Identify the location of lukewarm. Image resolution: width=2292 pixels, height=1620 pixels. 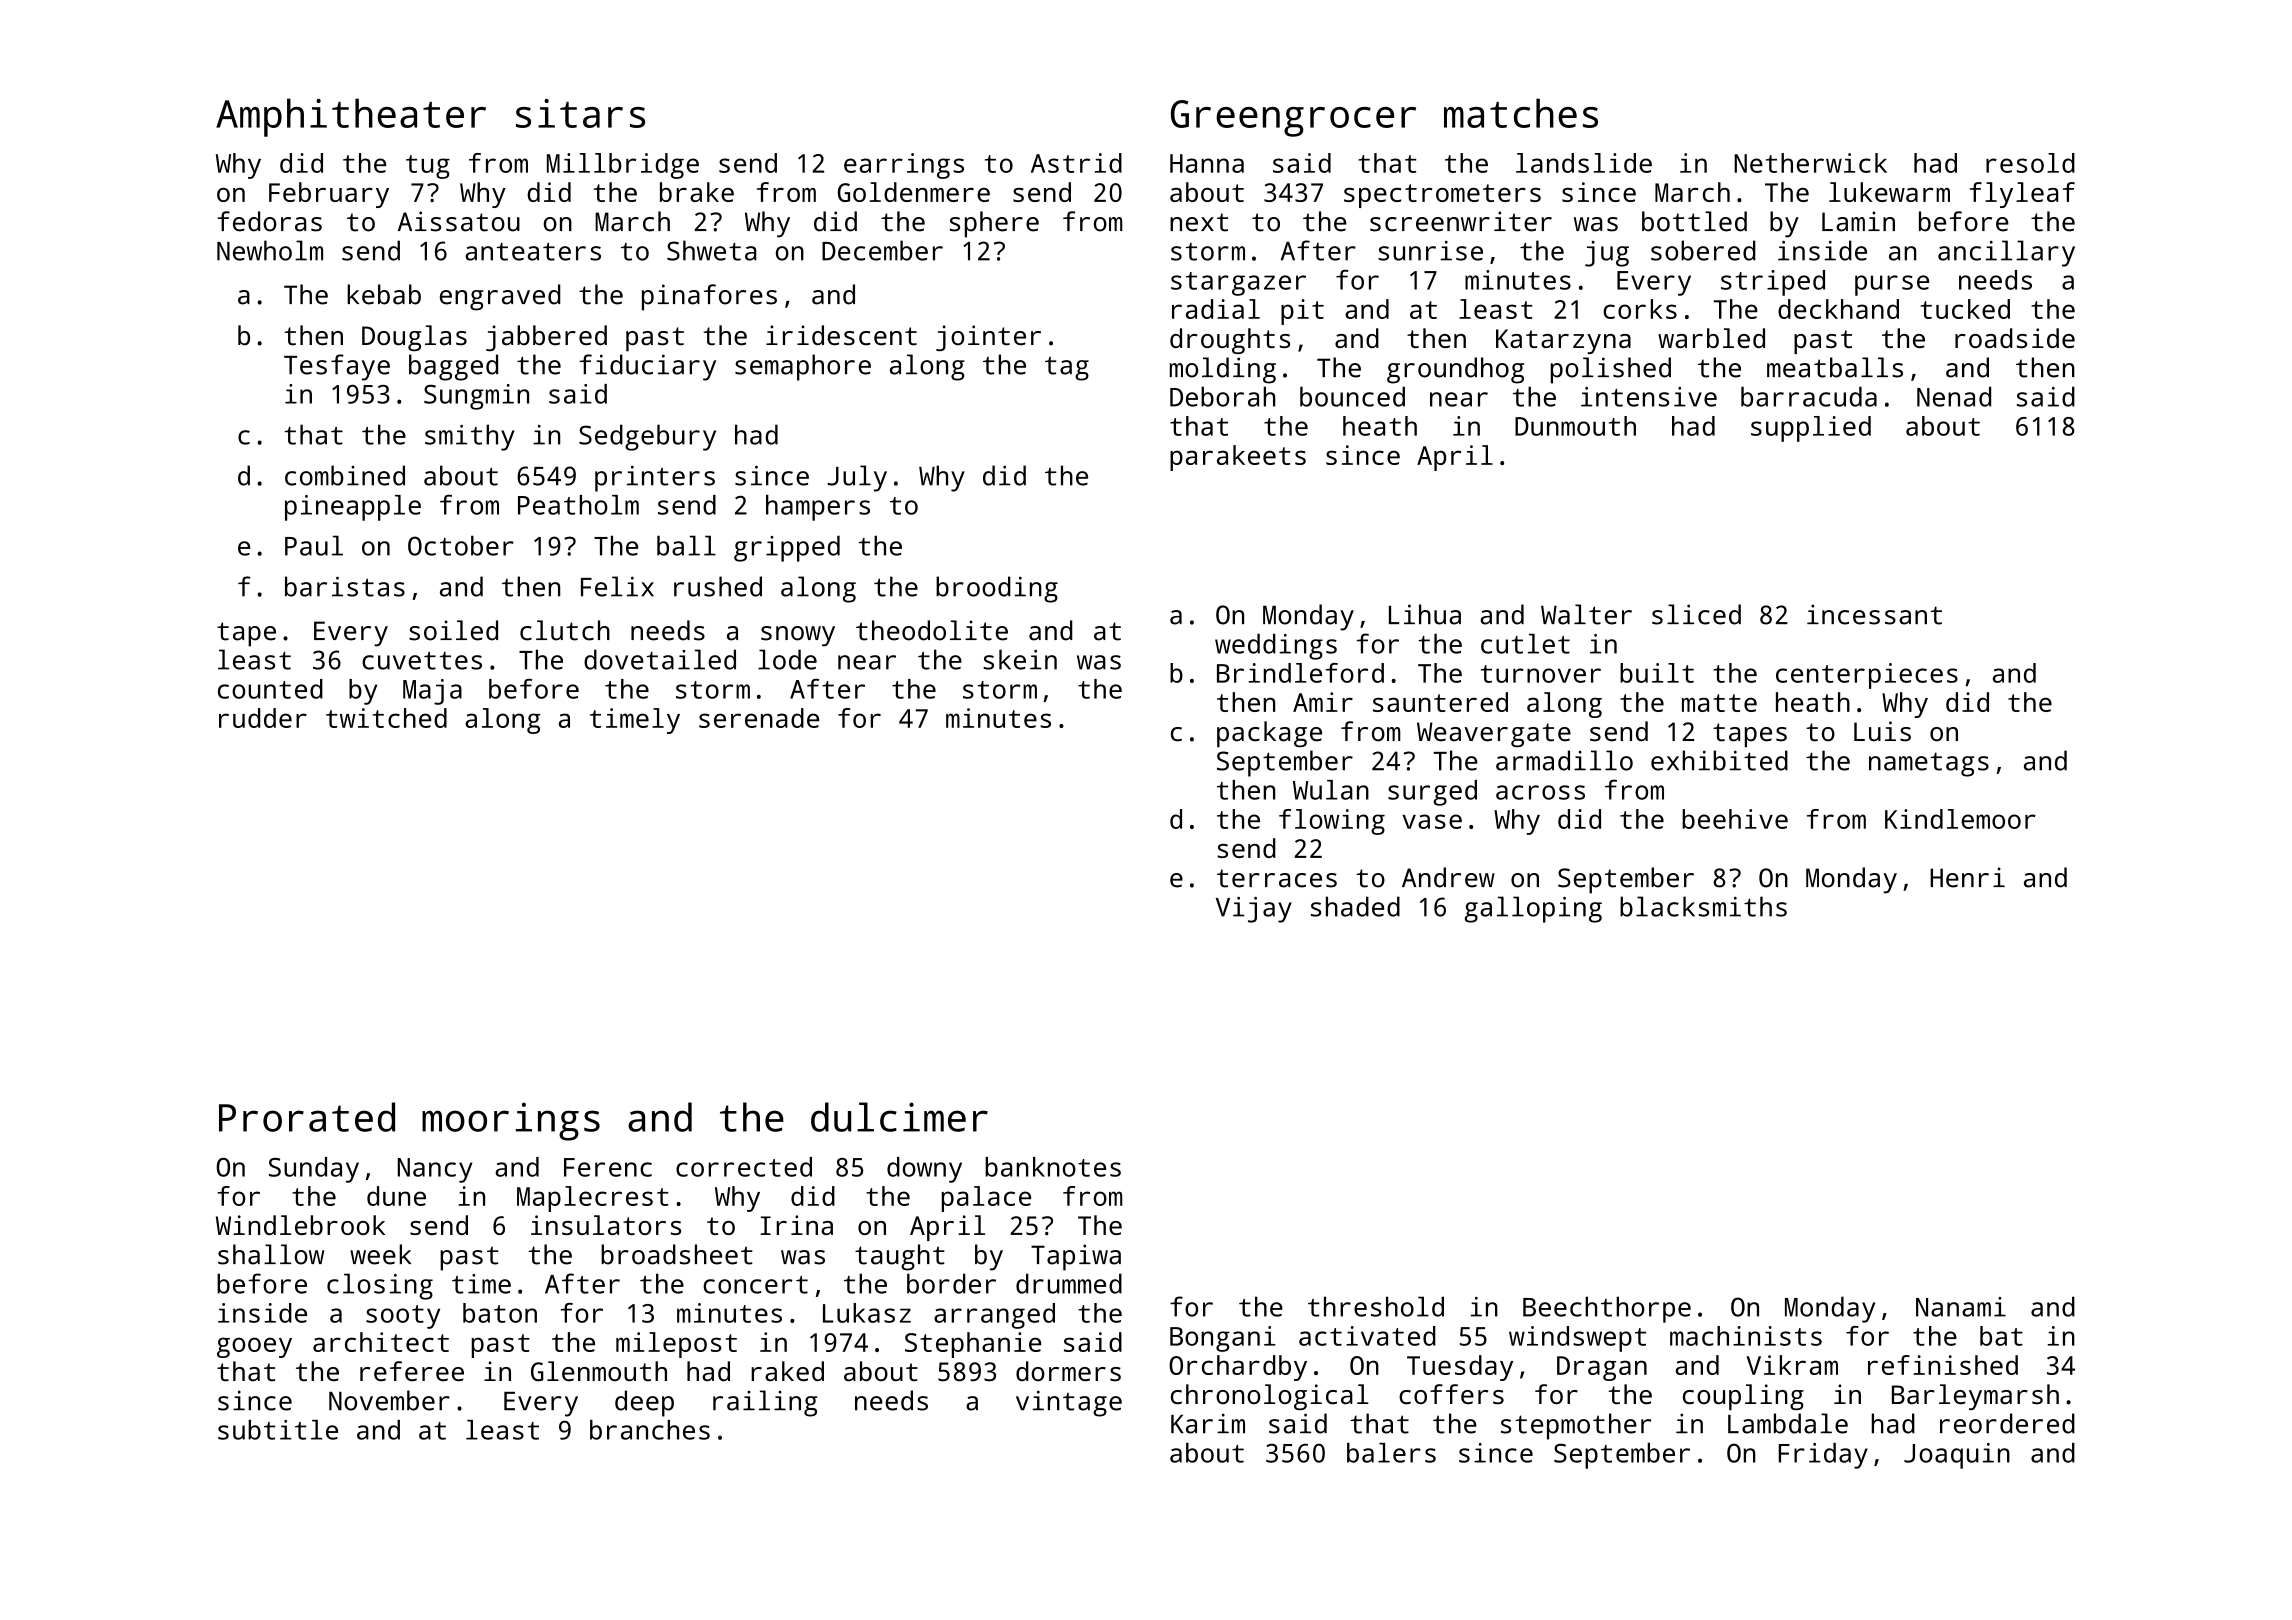
(1889, 192).
